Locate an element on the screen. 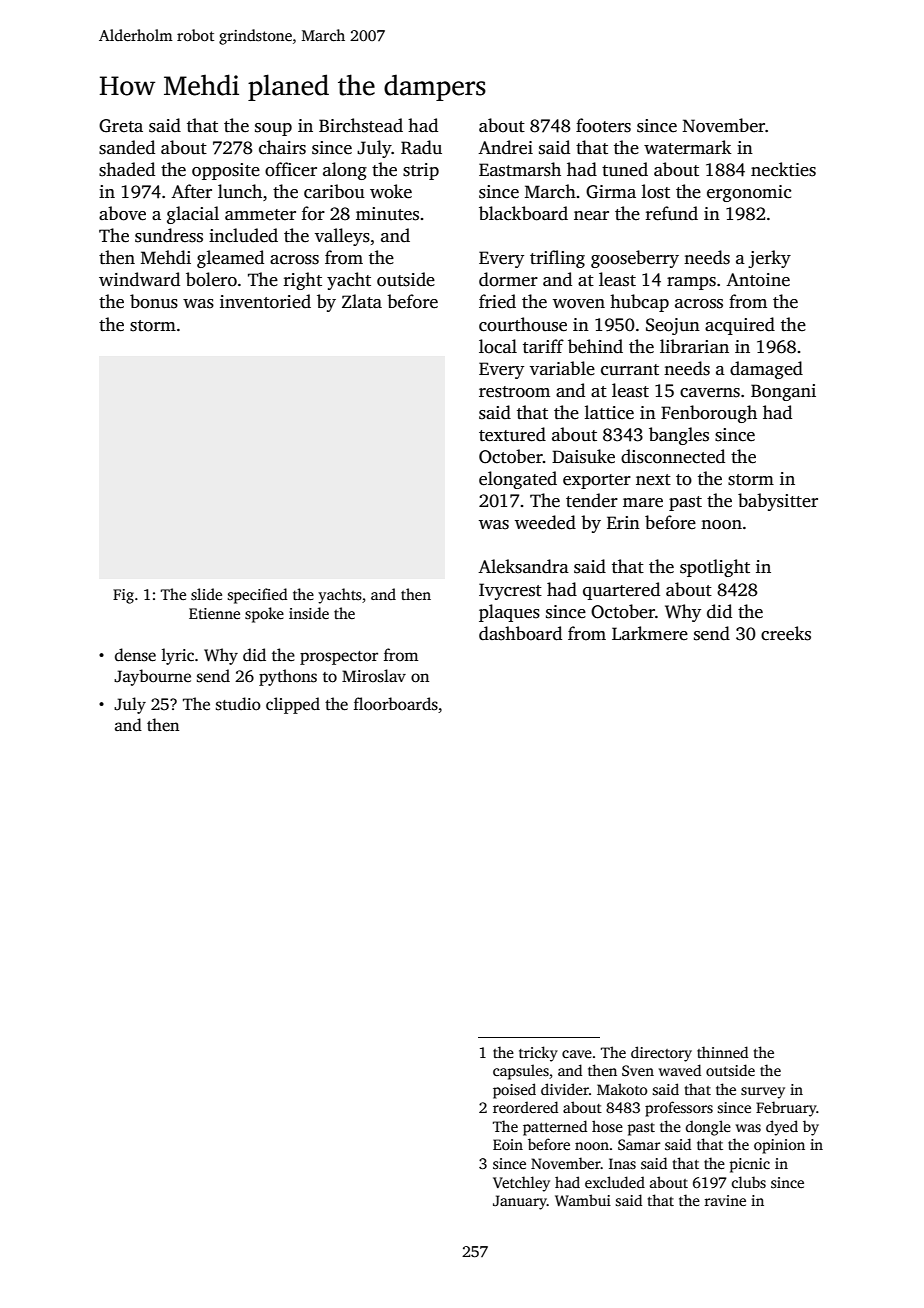 Image resolution: width=924 pixels, height=1308 pixels. spotlight is located at coordinates (715, 568).
